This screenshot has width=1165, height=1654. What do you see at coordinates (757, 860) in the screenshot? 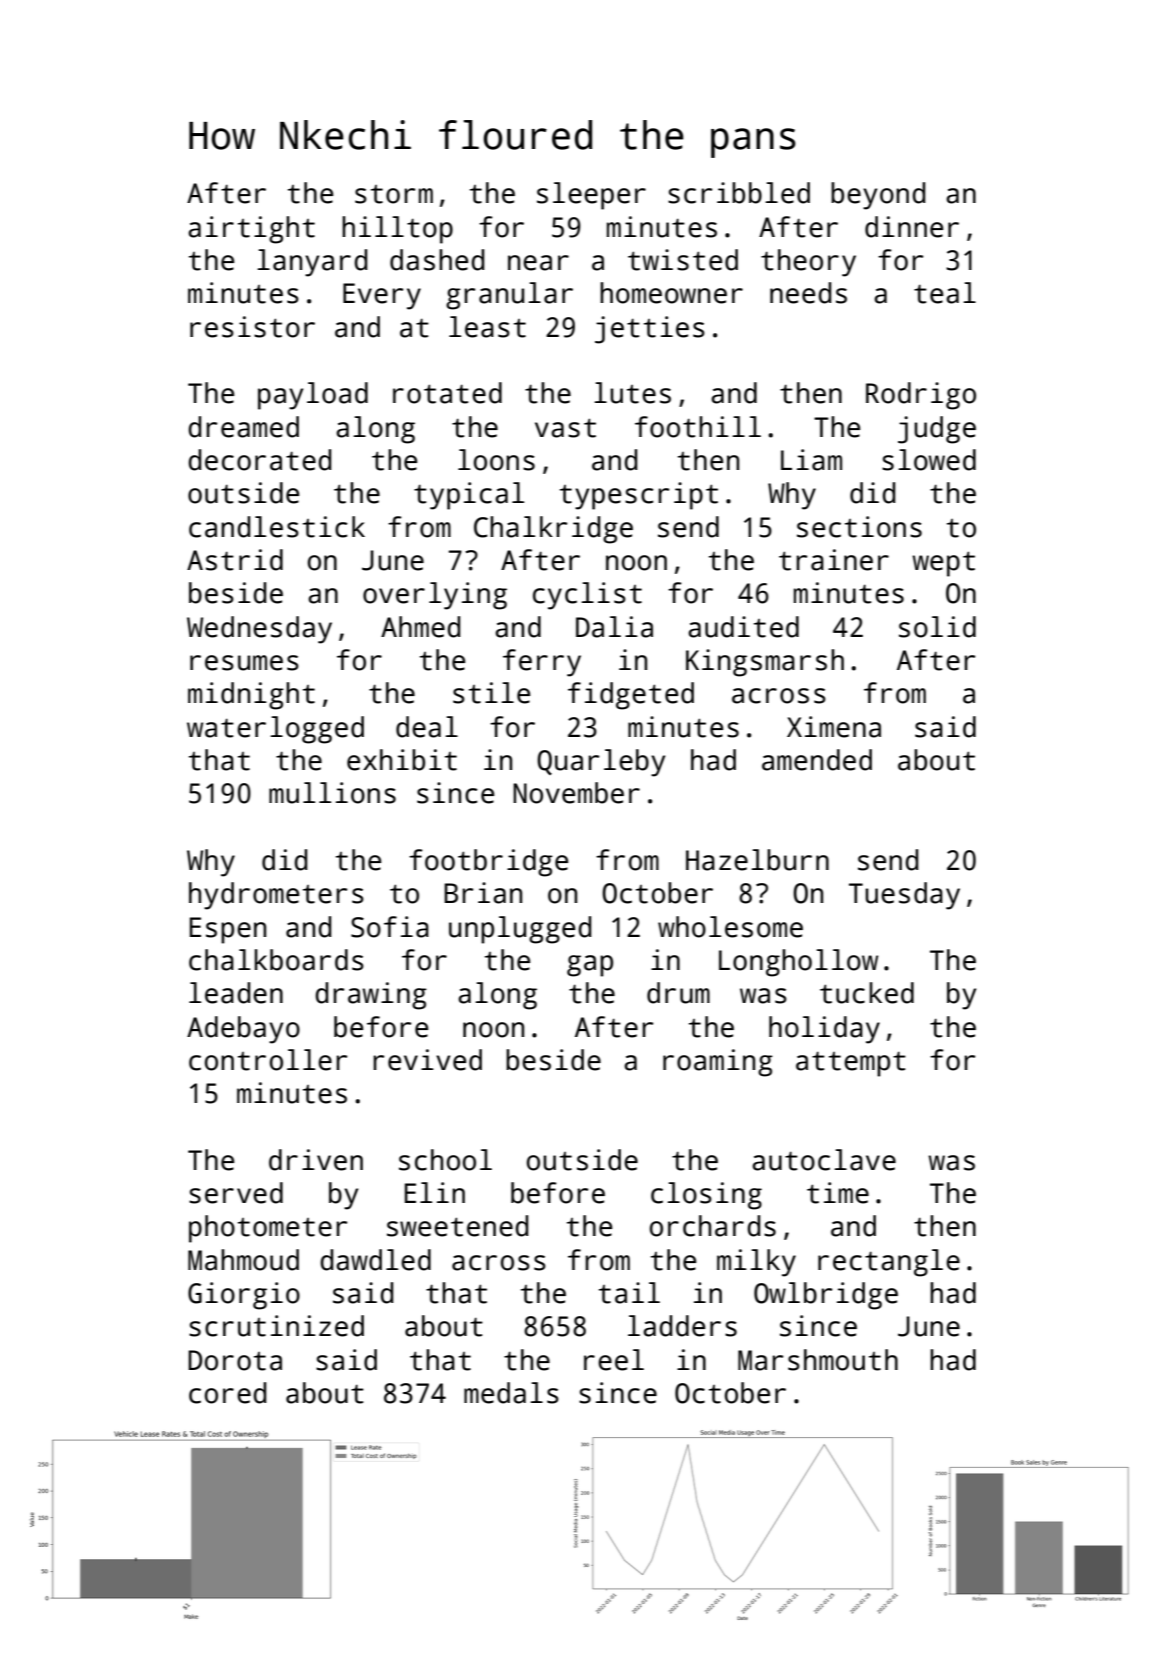
I see `Hazelburn` at bounding box center [757, 860].
